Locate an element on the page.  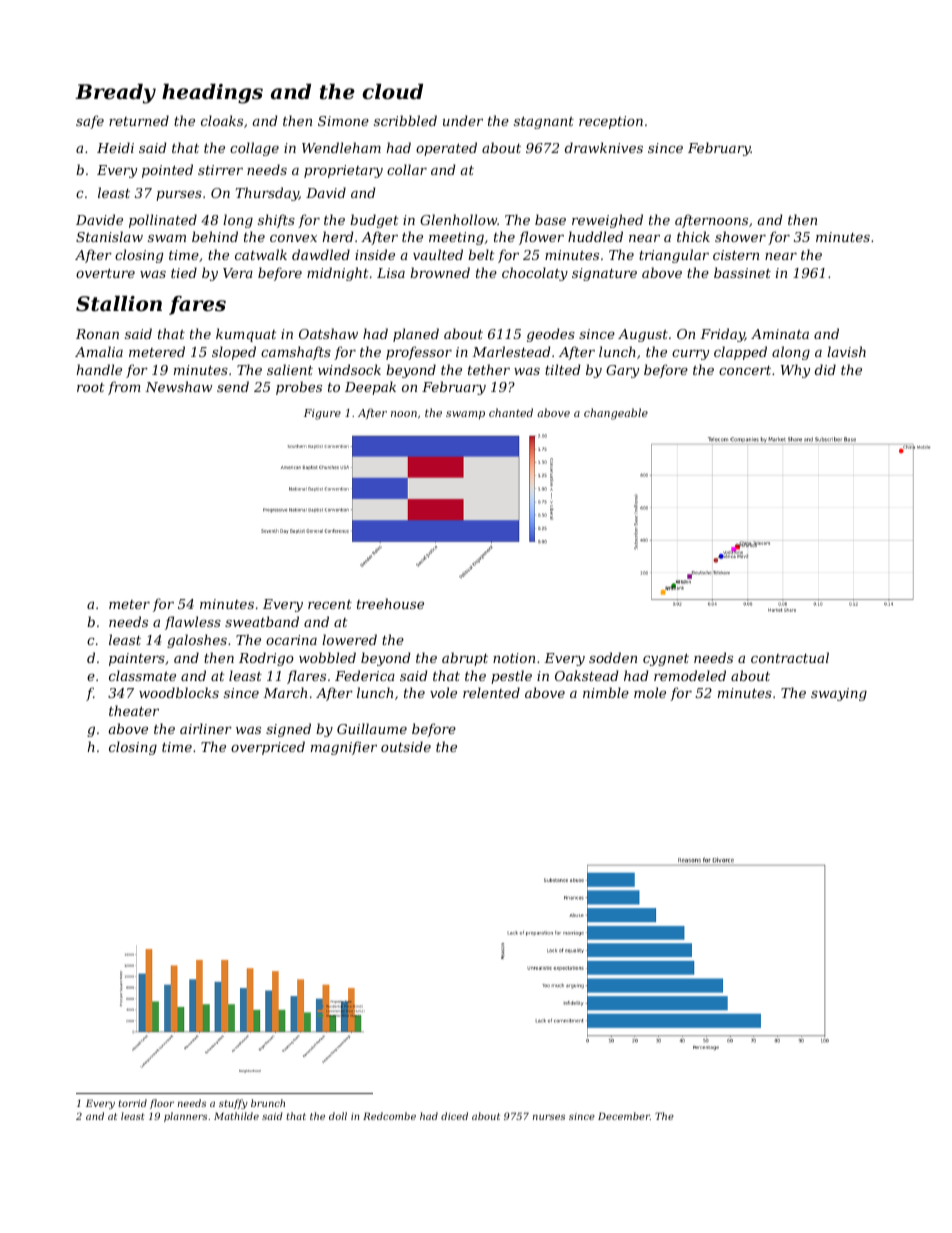
behind is located at coordinates (215, 236).
